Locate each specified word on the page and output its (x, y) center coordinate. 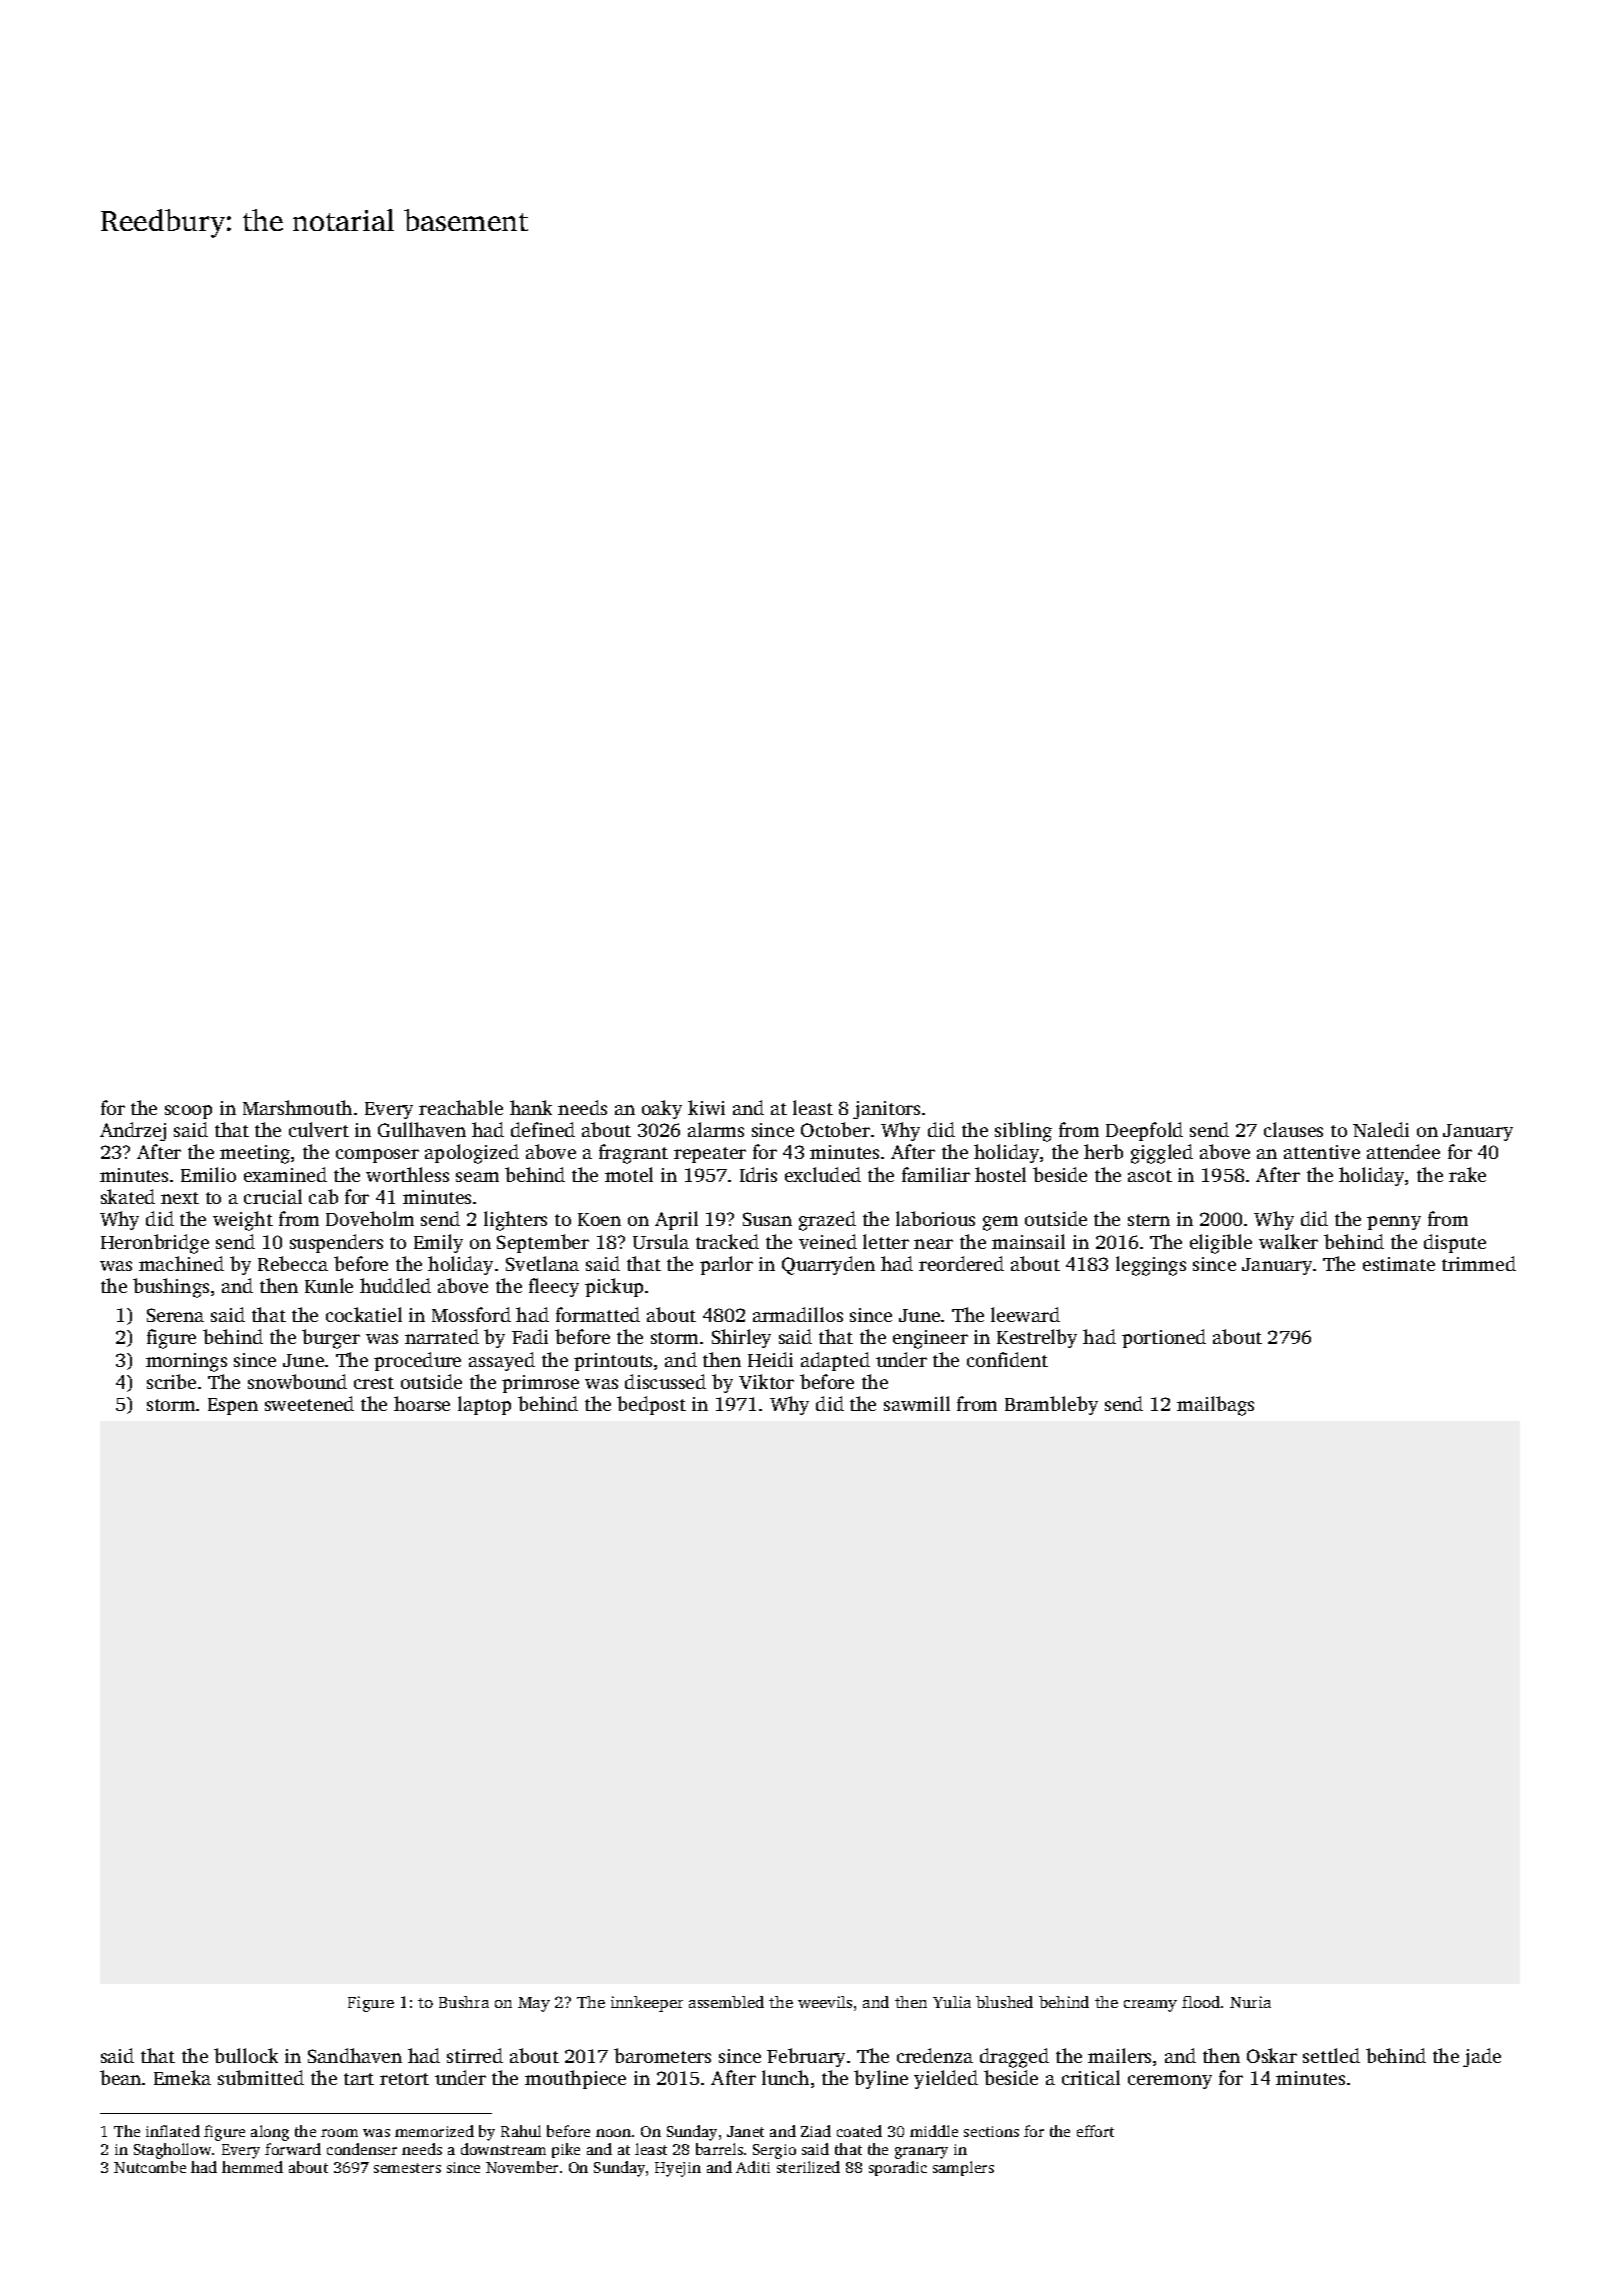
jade (1482, 2057)
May (534, 2004)
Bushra (464, 2002)
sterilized (808, 2167)
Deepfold (1144, 1131)
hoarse (422, 1403)
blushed (1004, 2002)
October (835, 1129)
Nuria (1250, 2002)
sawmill (917, 1403)
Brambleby (1051, 1405)
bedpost (651, 1405)
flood (1201, 2002)
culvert (319, 1129)
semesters (407, 2168)
